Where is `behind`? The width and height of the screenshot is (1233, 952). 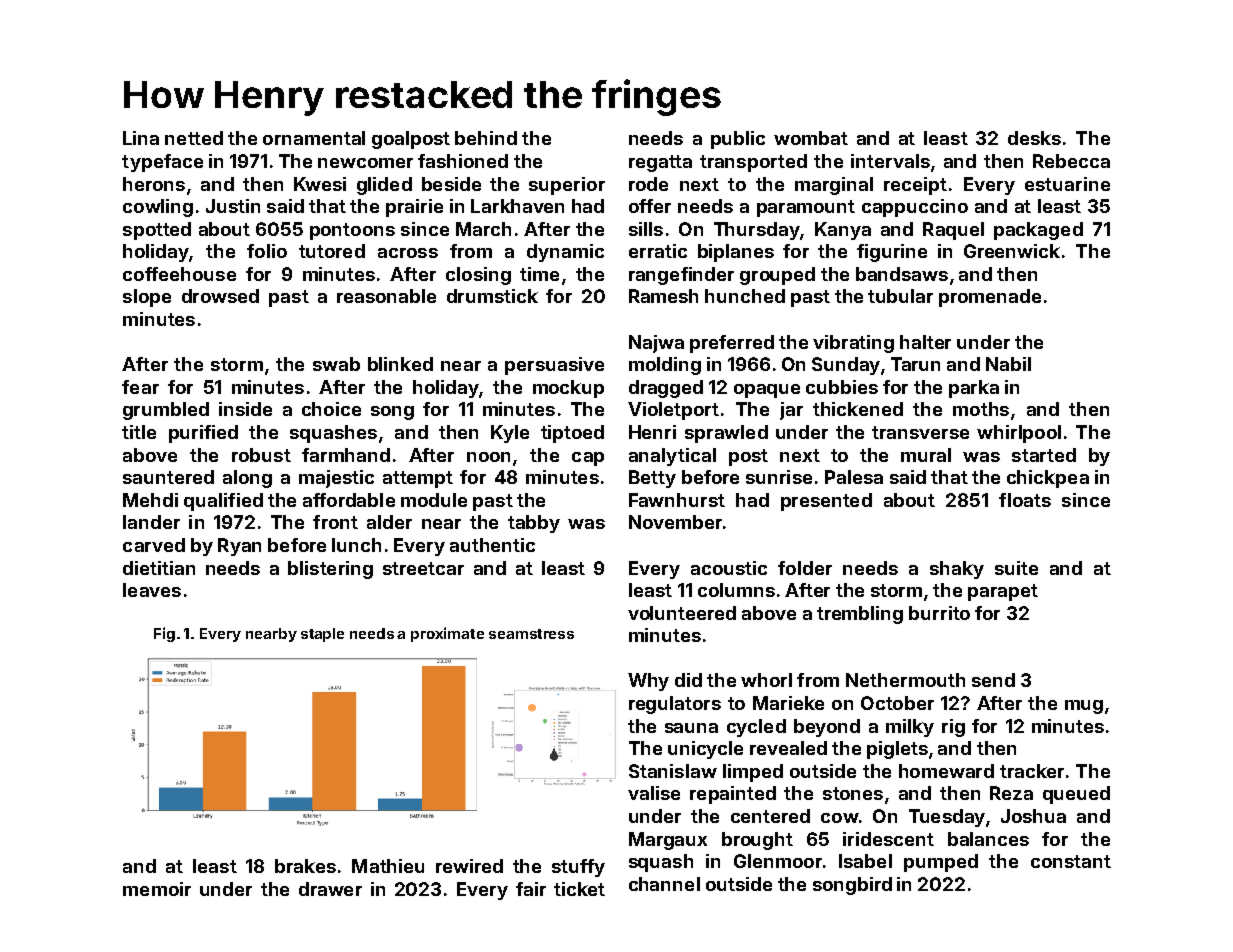 behind is located at coordinates (486, 138).
